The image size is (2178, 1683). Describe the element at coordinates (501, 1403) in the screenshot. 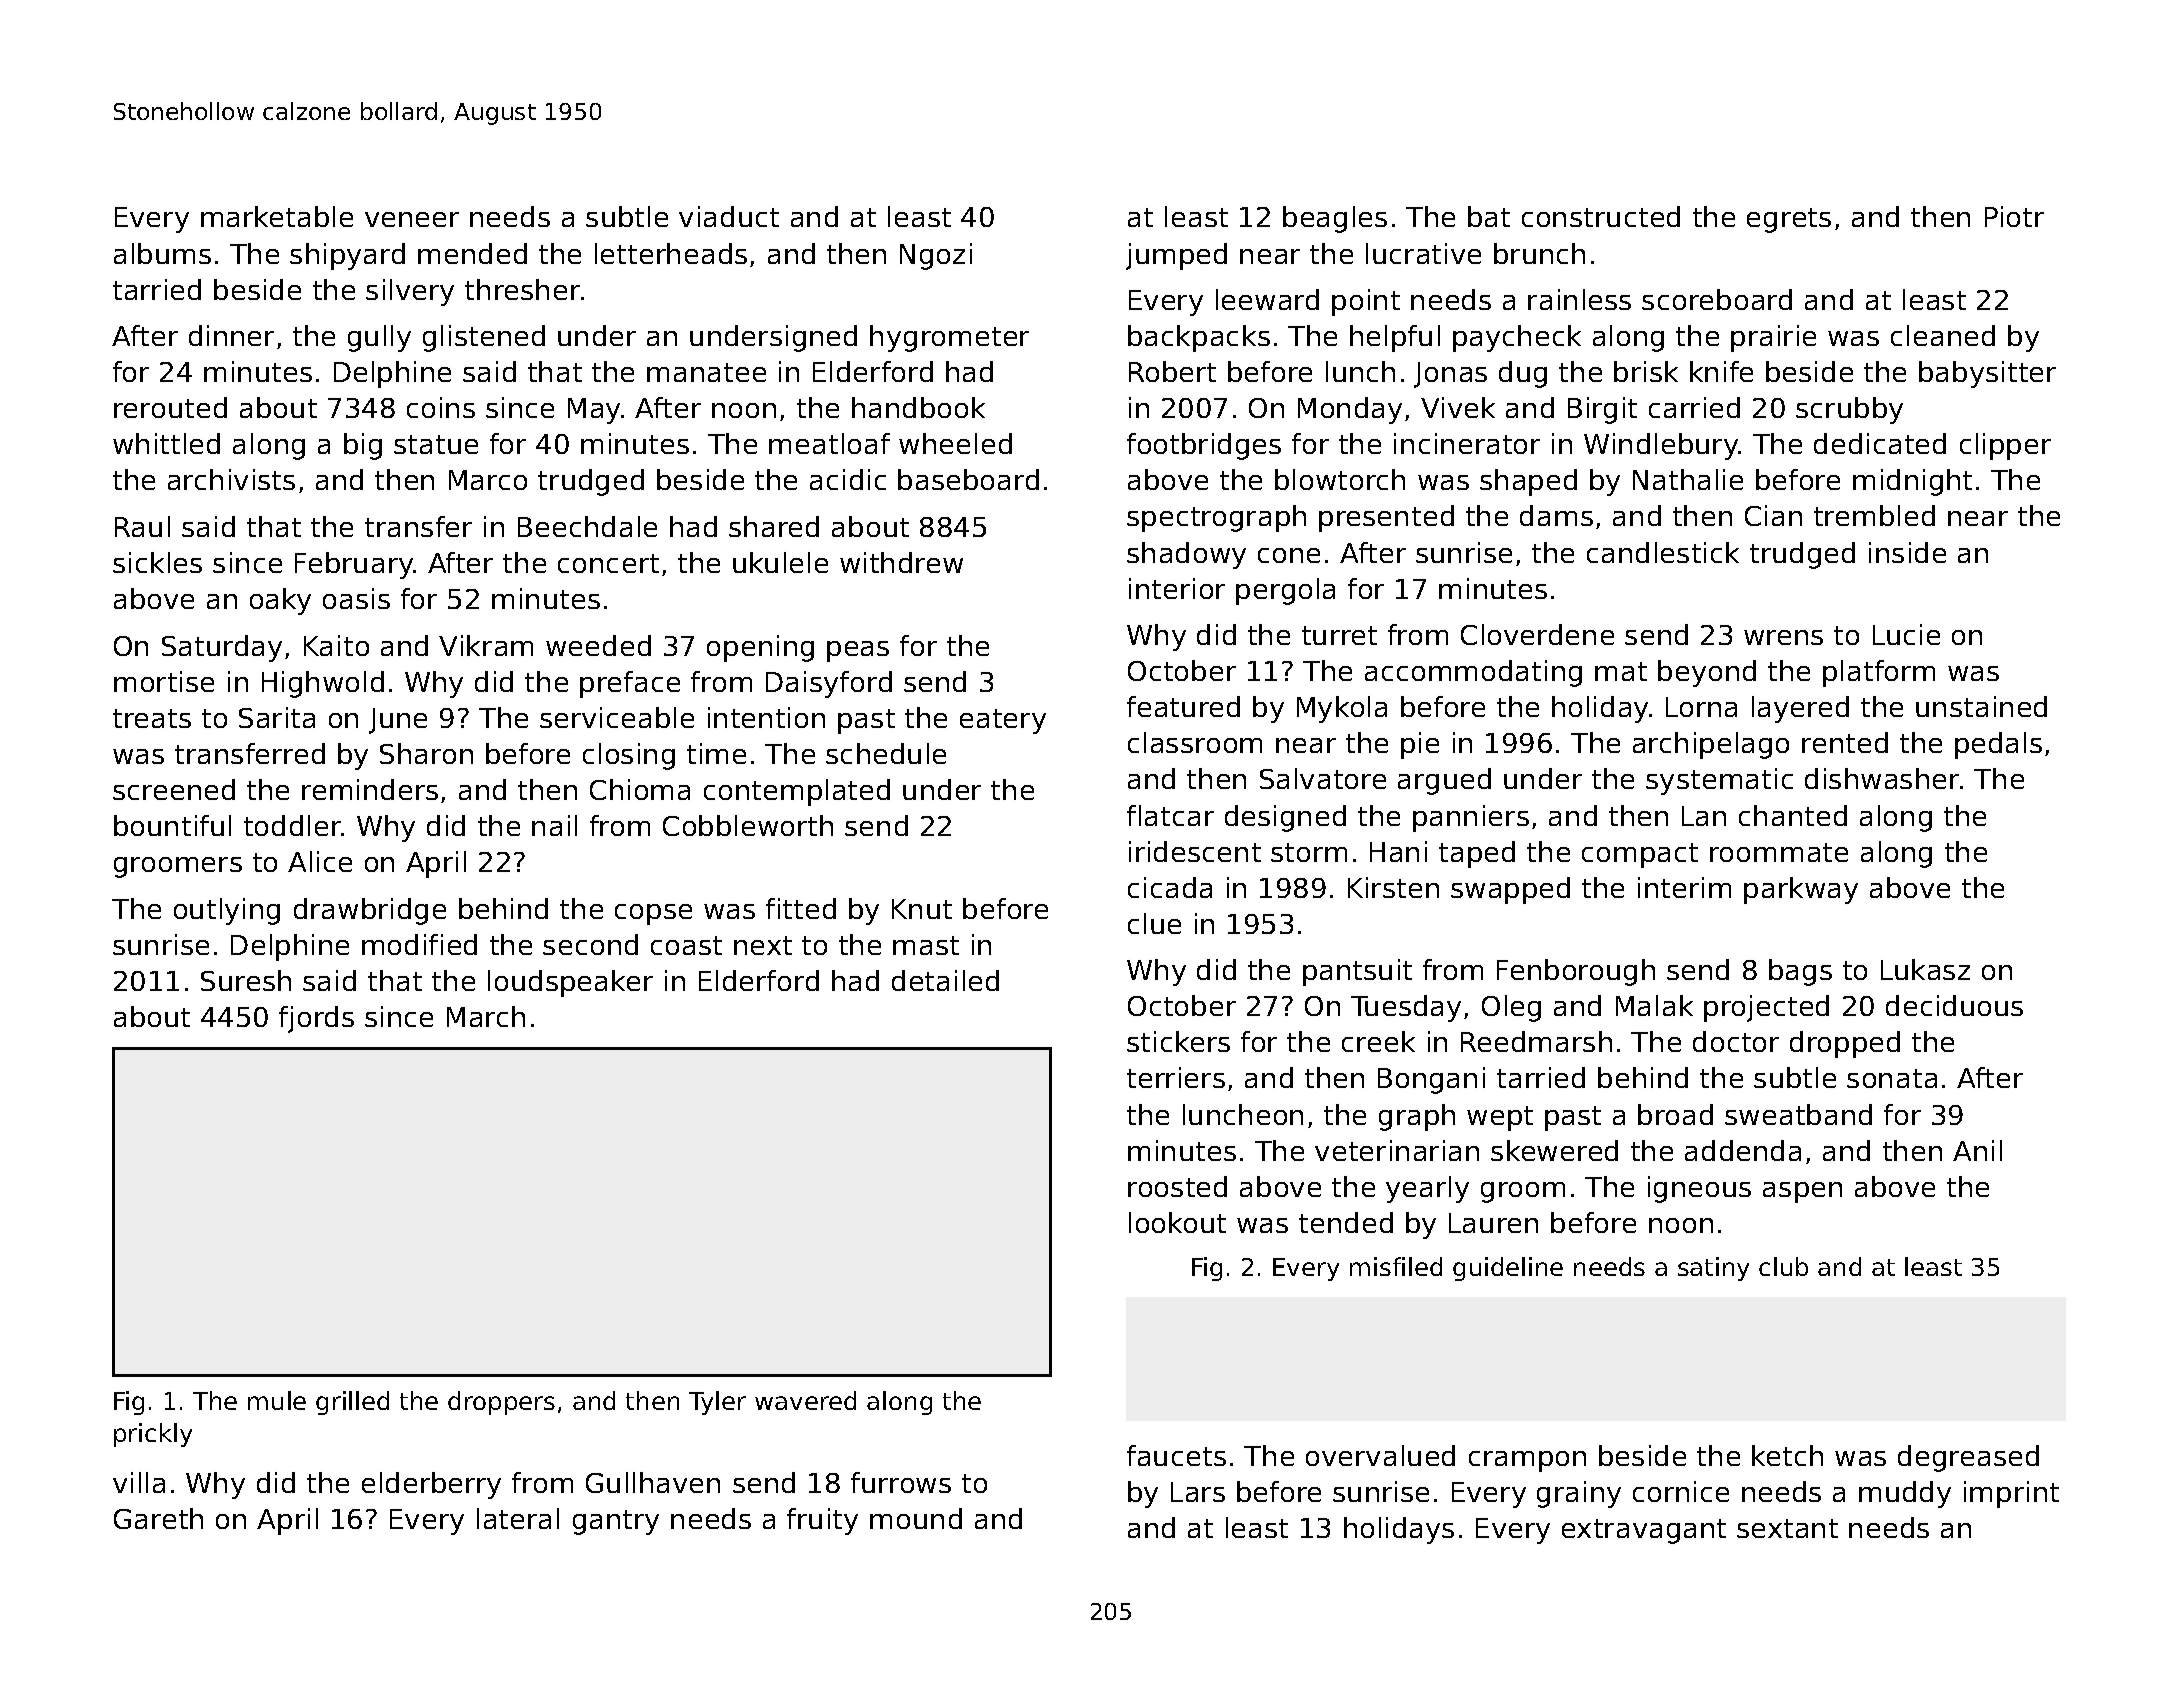

I see `droppers` at that location.
